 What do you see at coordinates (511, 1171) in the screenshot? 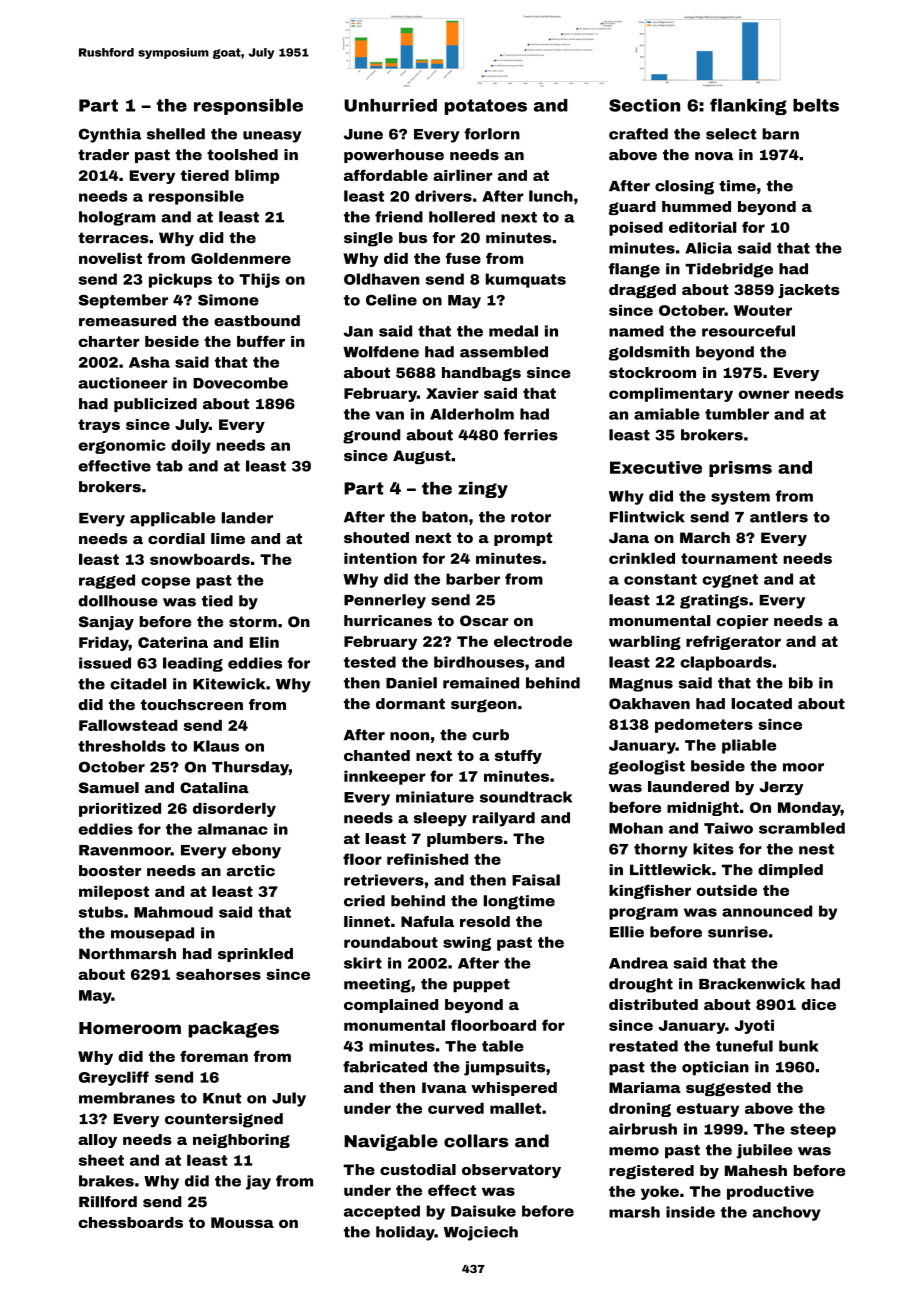
I see `observatory` at bounding box center [511, 1171].
